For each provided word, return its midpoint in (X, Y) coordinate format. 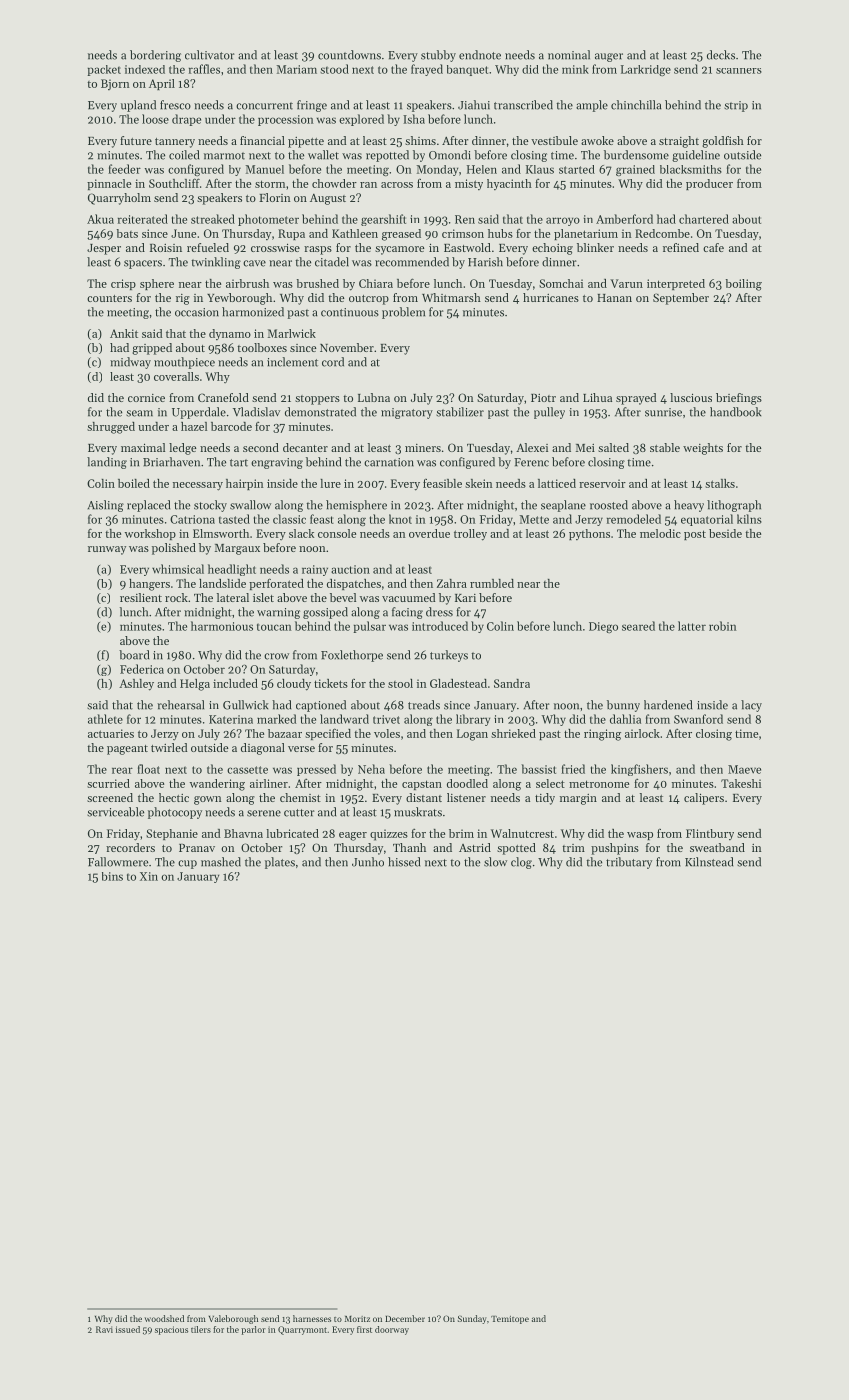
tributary (629, 863)
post (695, 535)
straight (679, 142)
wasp (640, 836)
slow (495, 862)
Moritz (357, 1319)
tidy (545, 799)
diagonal (263, 749)
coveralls (176, 376)
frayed (427, 70)
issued (128, 1329)
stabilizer (460, 412)
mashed (221, 862)
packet (104, 70)
